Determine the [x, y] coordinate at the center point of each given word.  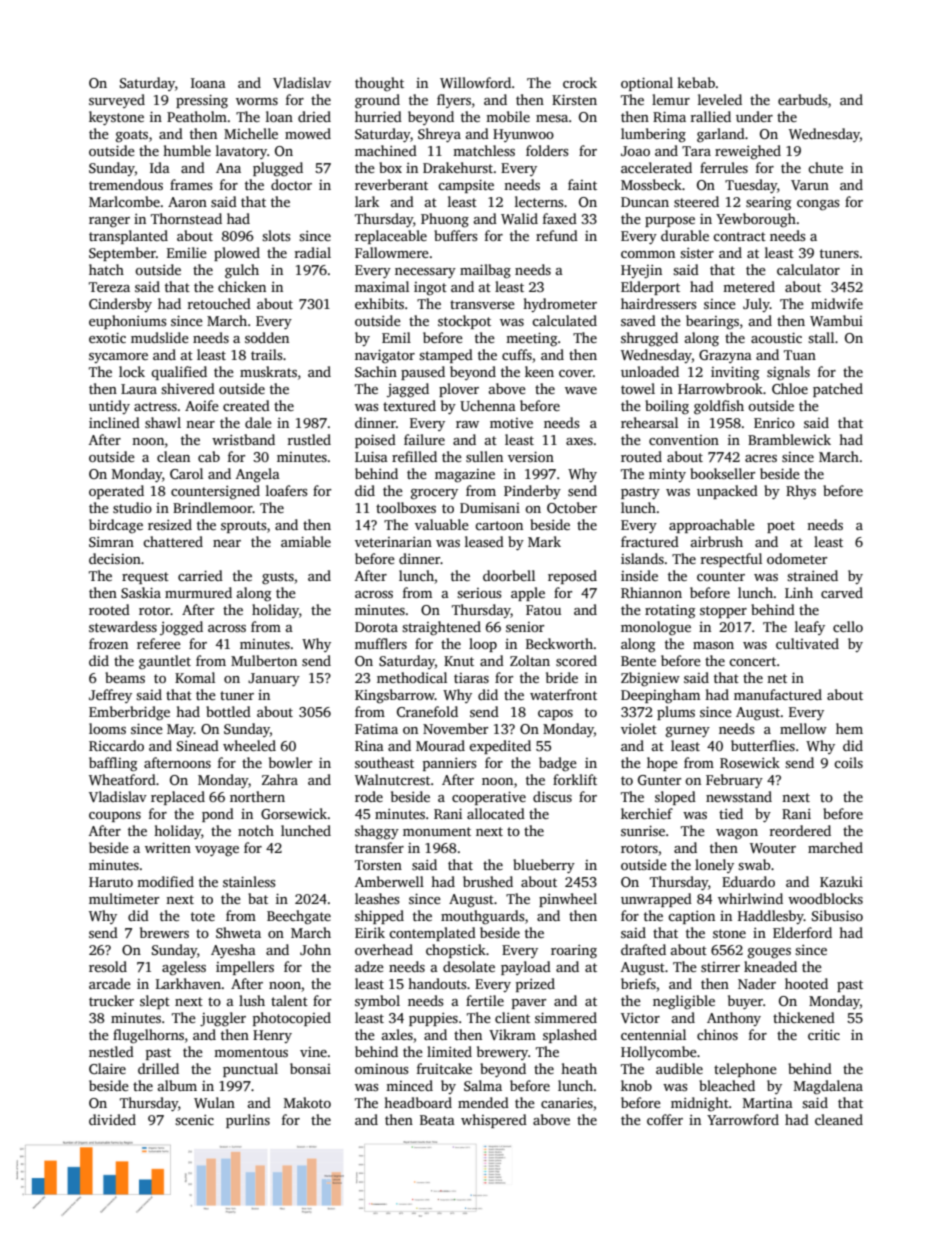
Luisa [371, 456]
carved [842, 592]
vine [313, 1052]
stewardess [123, 626]
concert [752, 661]
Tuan [800, 355]
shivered [188, 388]
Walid [519, 218]
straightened [441, 628]
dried [314, 116]
